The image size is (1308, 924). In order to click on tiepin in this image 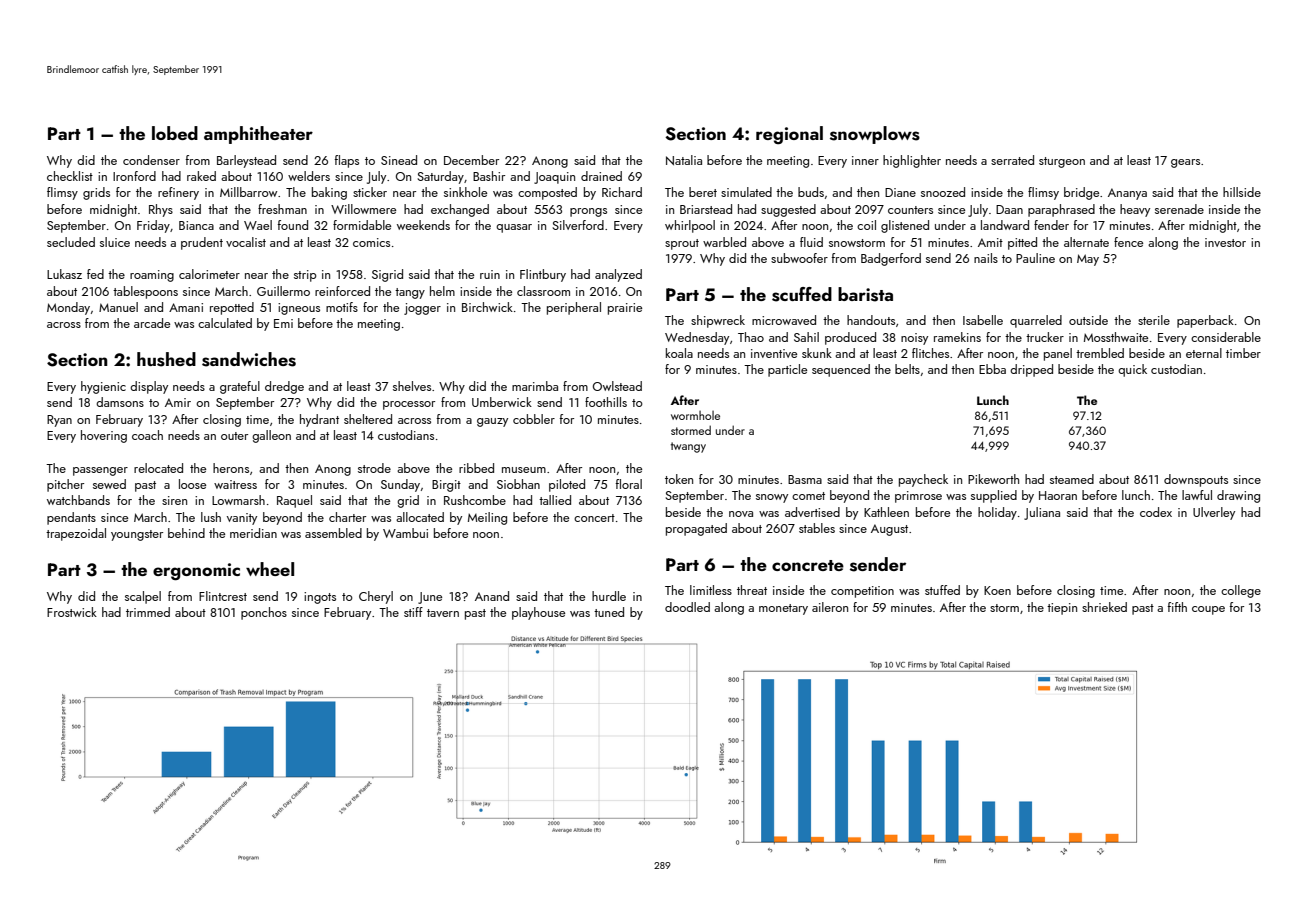, I will do `click(1062, 609)`.
